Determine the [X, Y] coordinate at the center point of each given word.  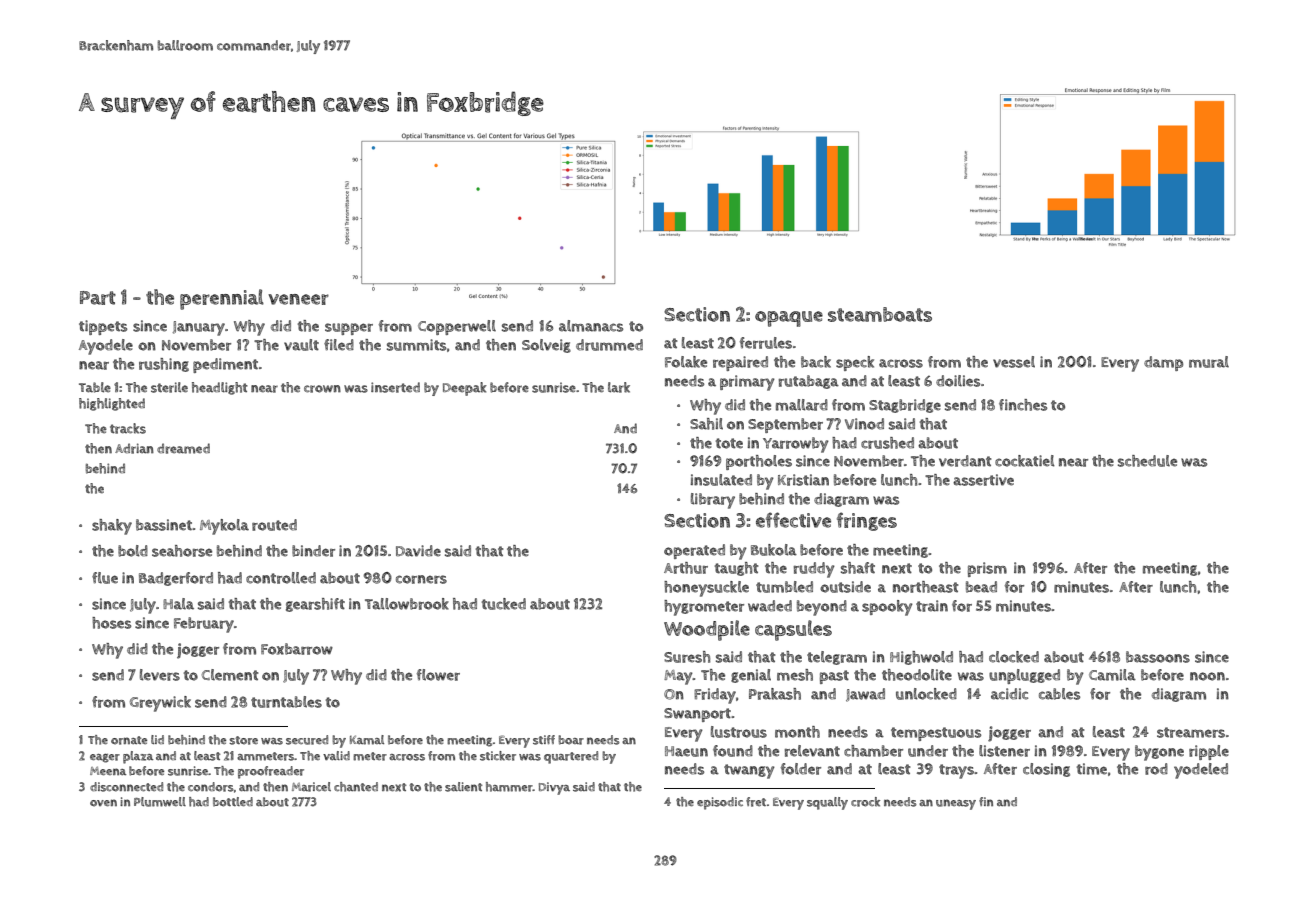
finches [1023, 405]
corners [421, 579]
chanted [356, 787]
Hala [178, 604]
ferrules [766, 343]
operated [694, 551]
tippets [103, 327]
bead [981, 587]
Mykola [224, 527]
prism [987, 569]
